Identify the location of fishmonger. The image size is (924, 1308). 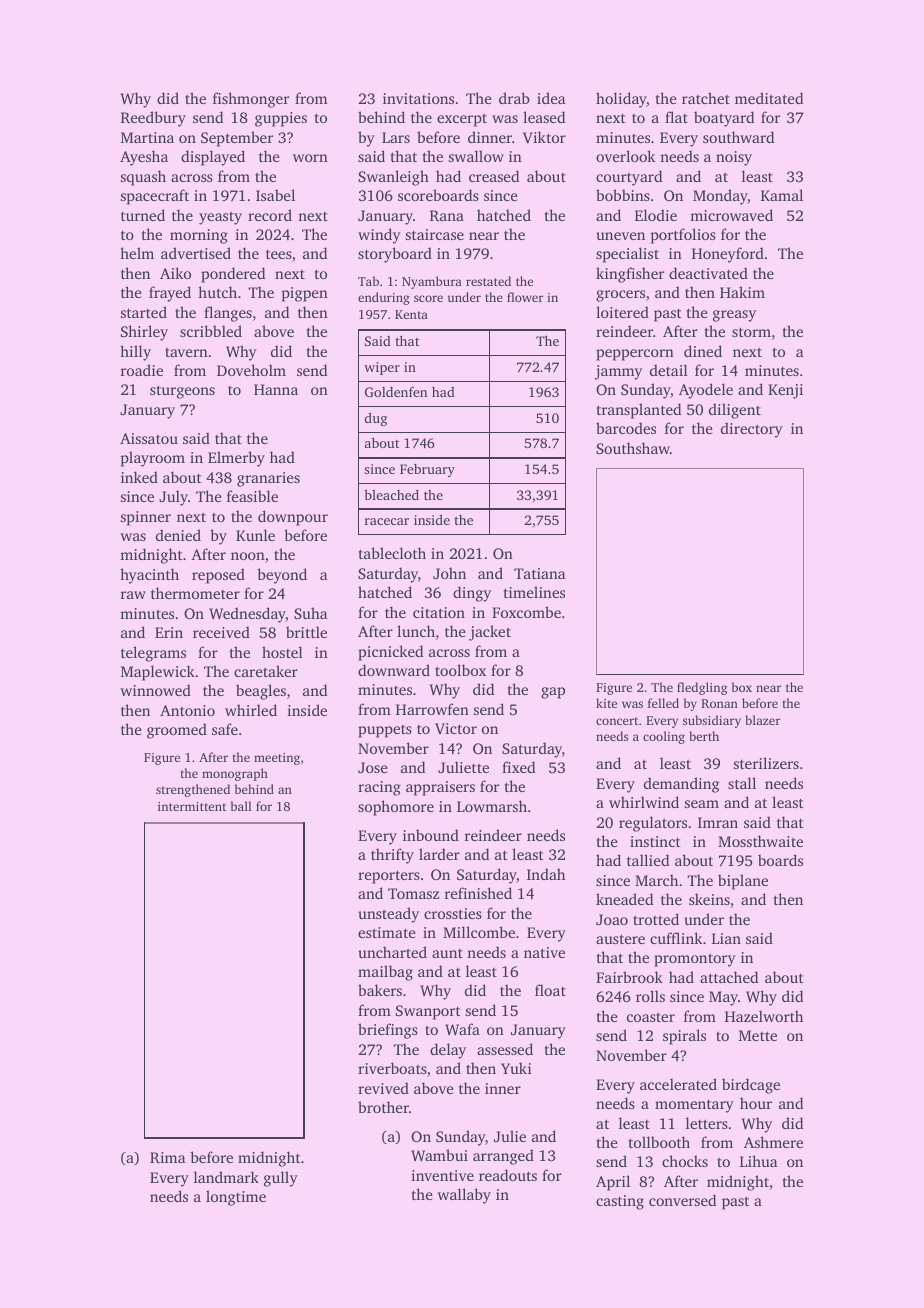
(251, 100).
